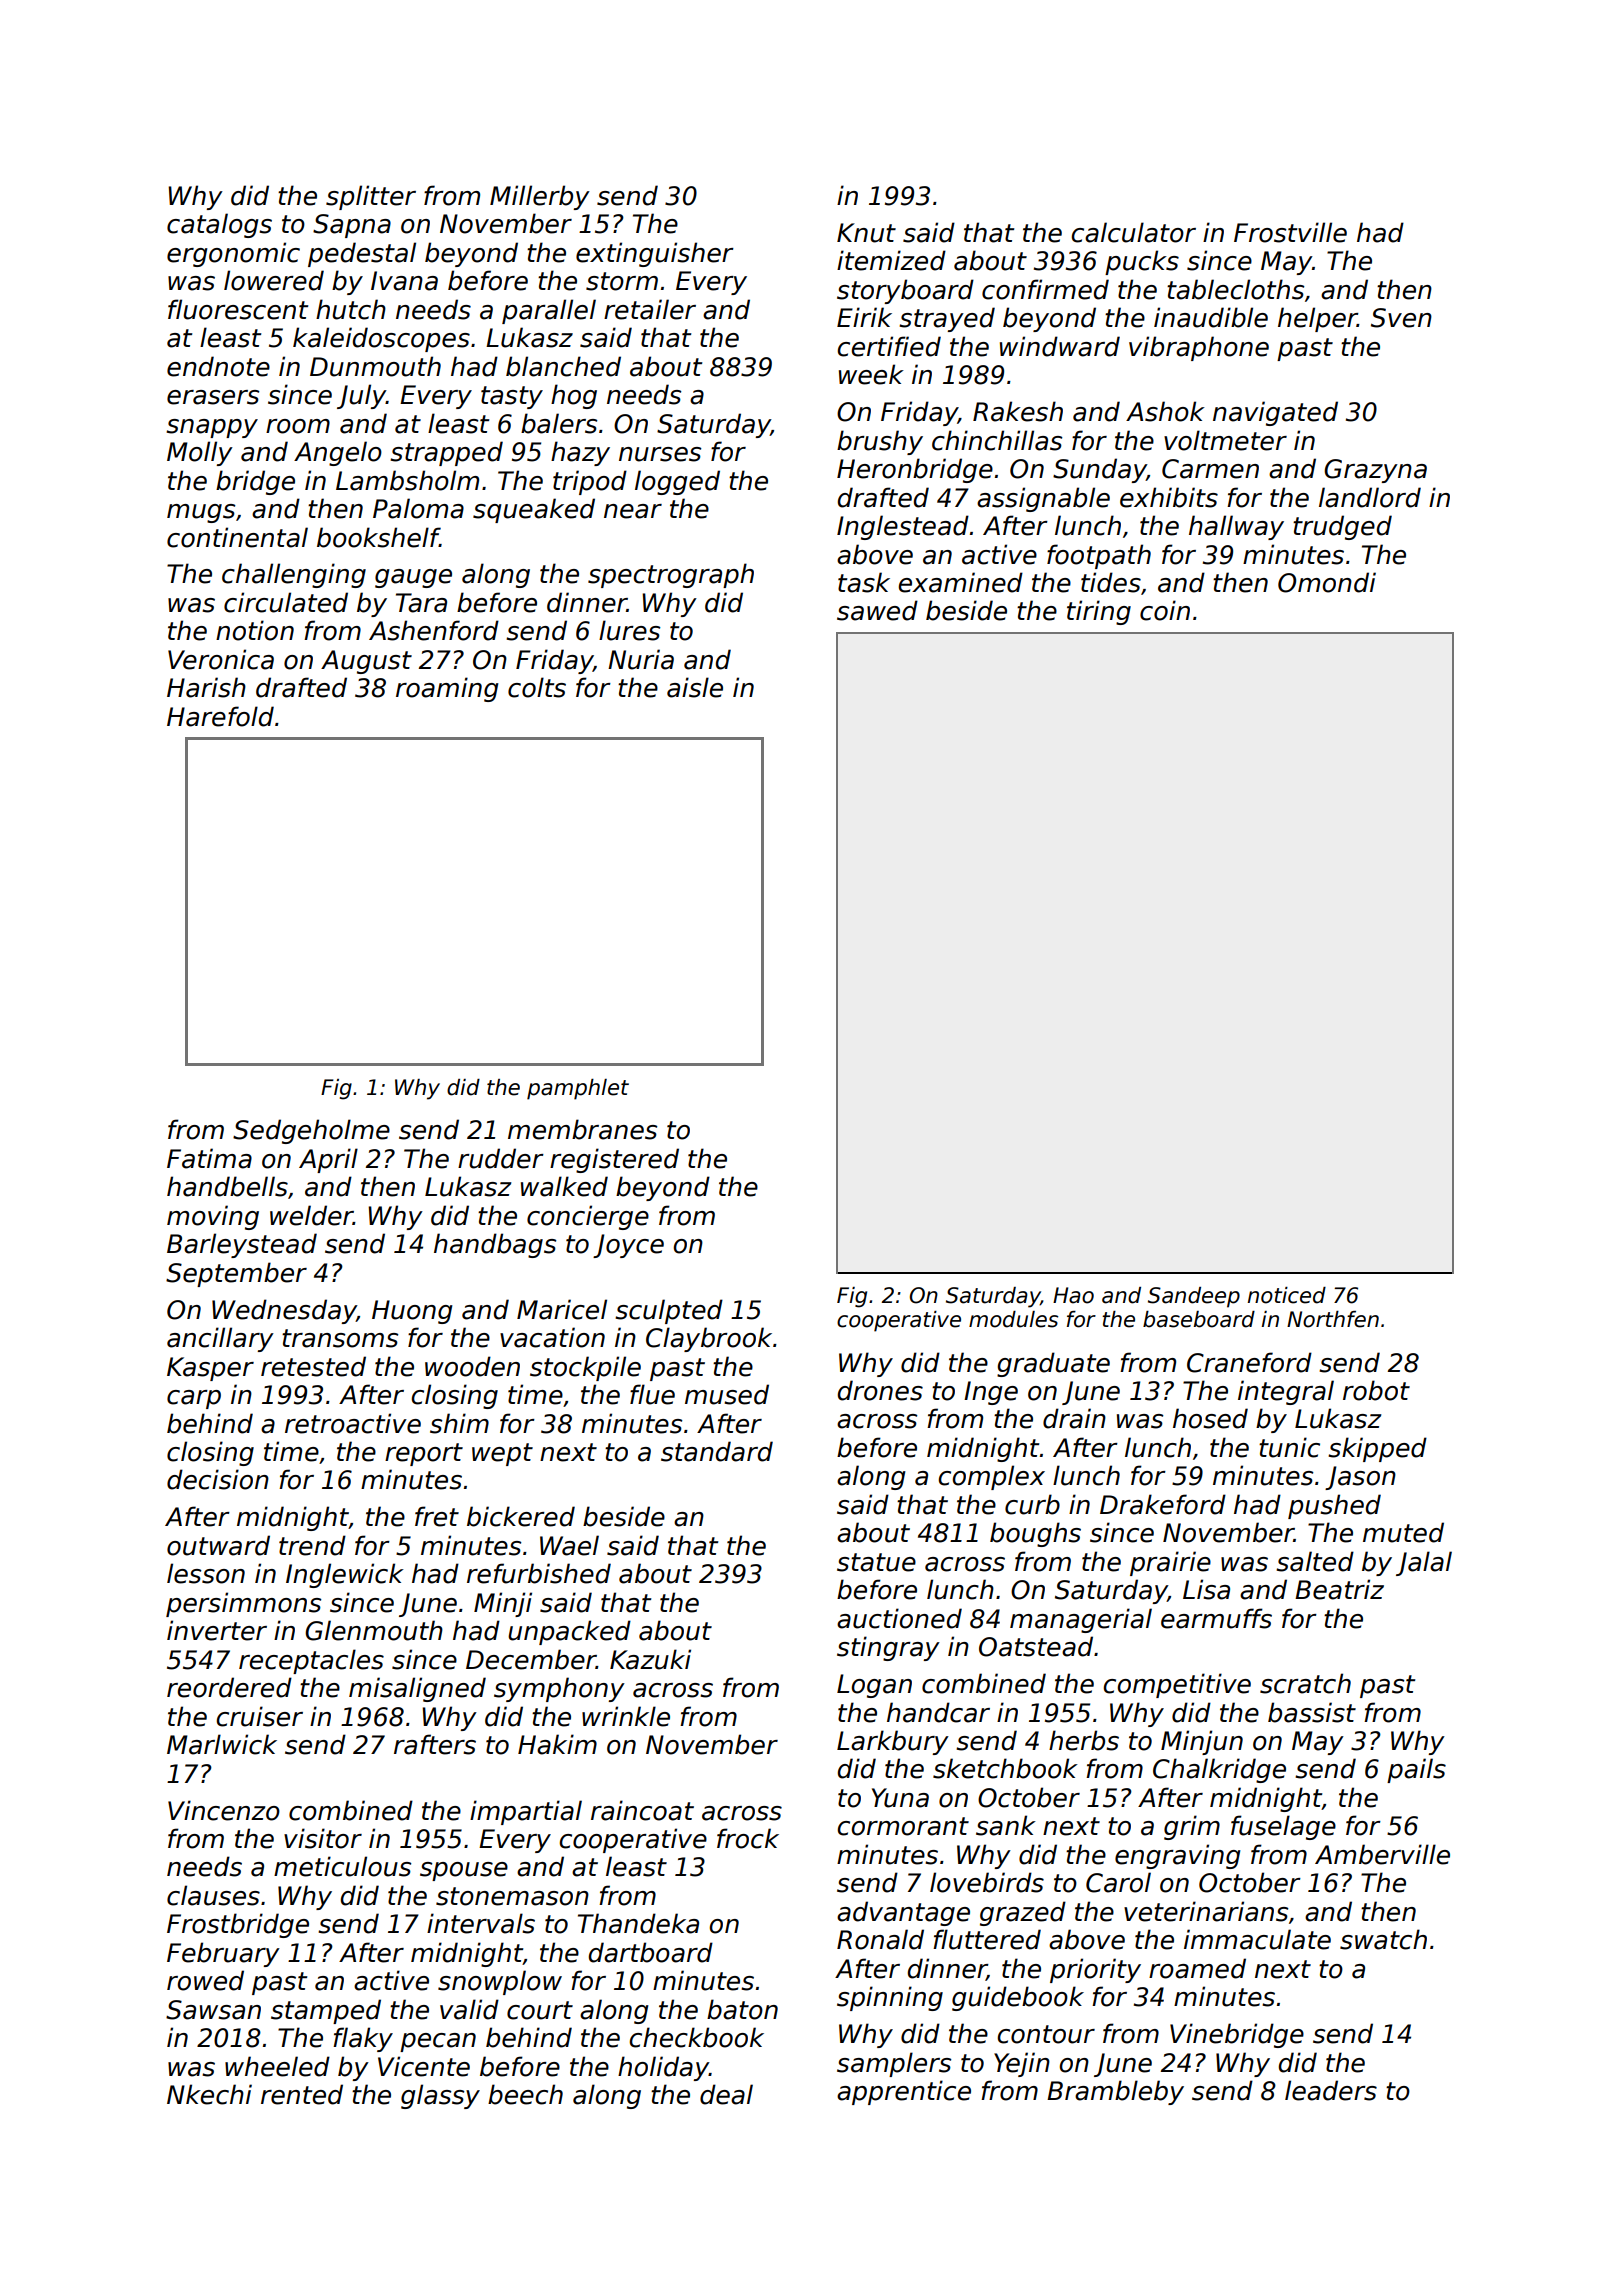  What do you see at coordinates (213, 397) in the document?
I see `erasers` at bounding box center [213, 397].
